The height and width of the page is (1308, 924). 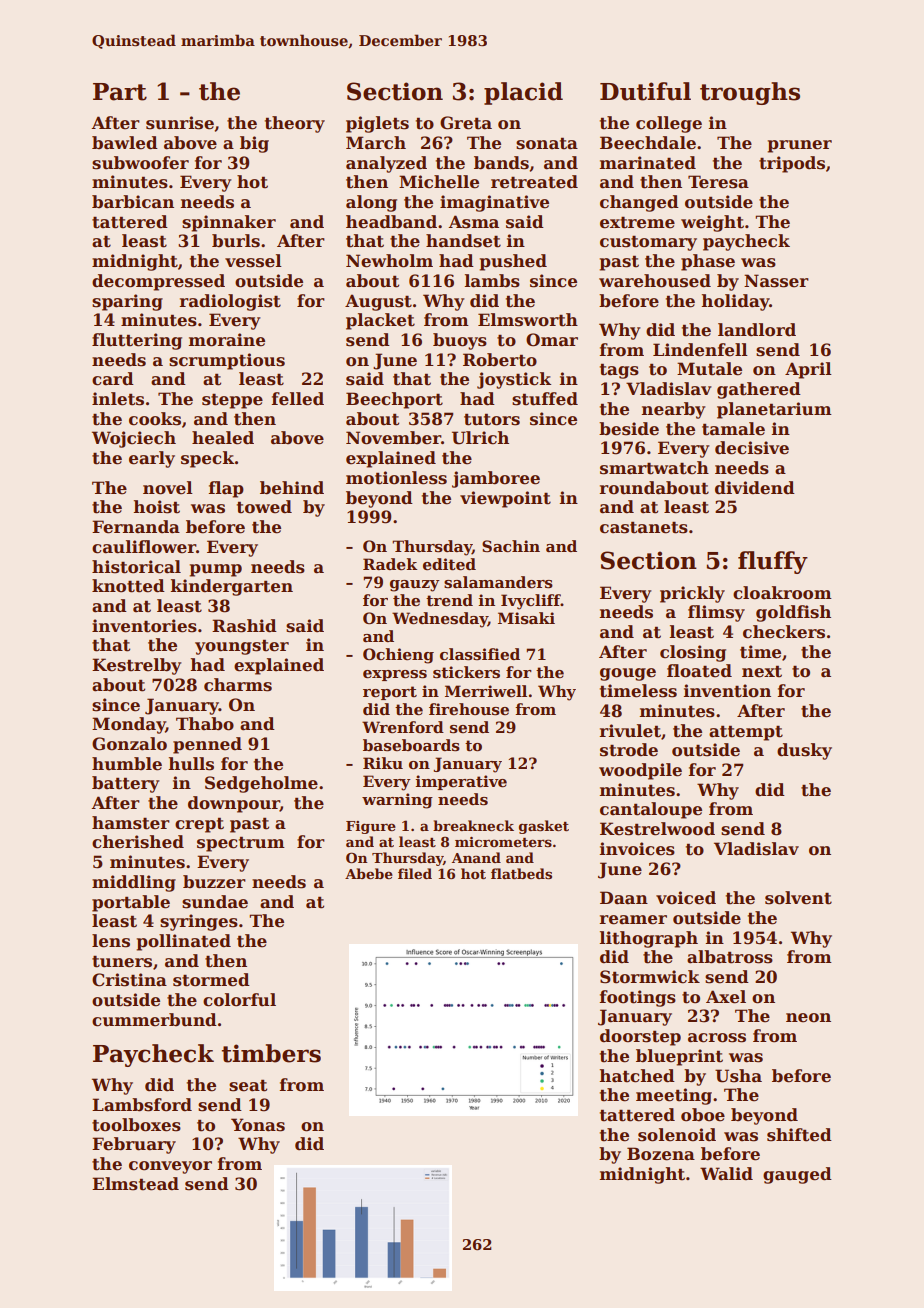 What do you see at coordinates (394, 400) in the page?
I see `Beechport` at bounding box center [394, 400].
